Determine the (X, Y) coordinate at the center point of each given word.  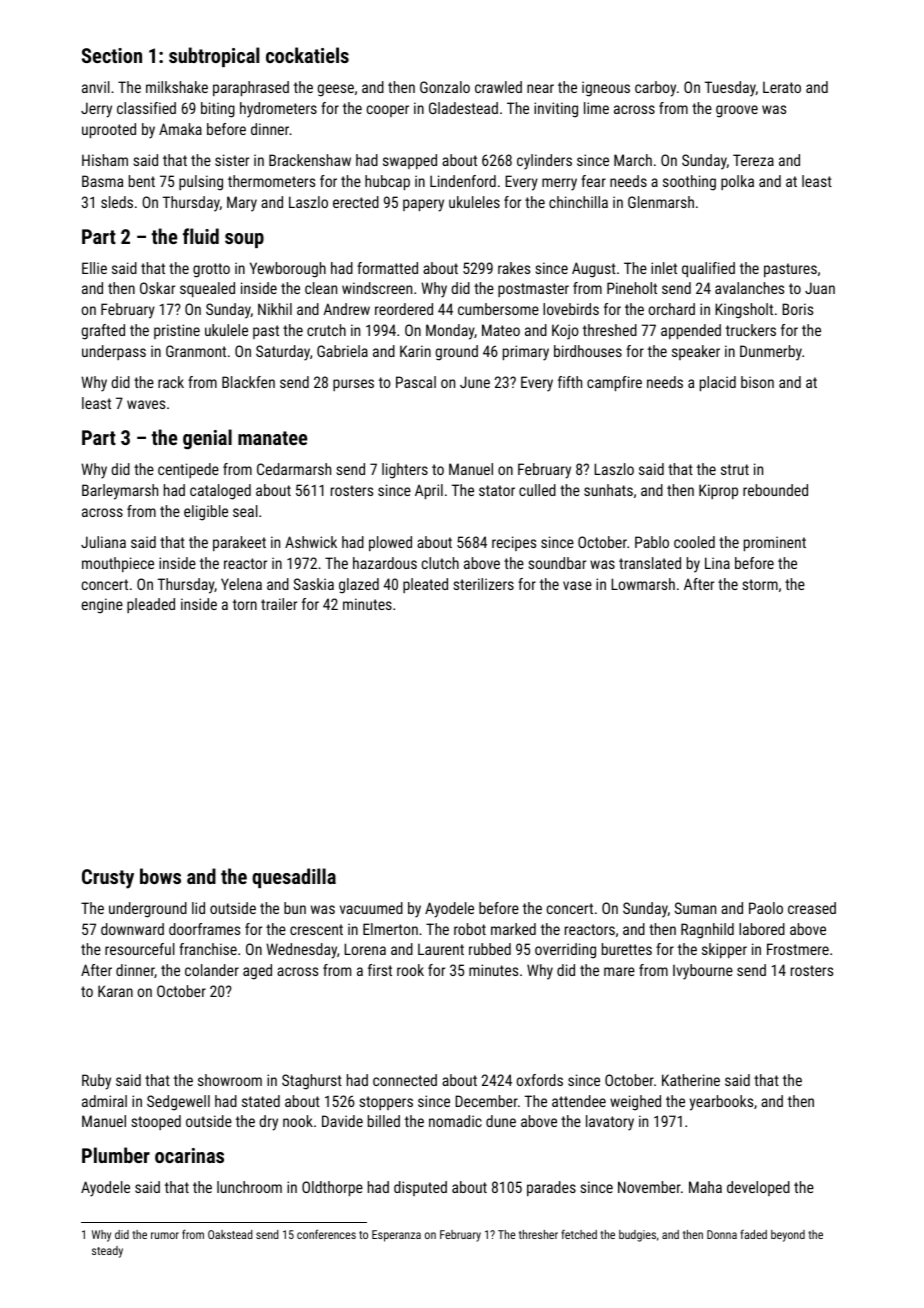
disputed (420, 1188)
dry (268, 1123)
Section (112, 55)
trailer (279, 604)
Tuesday (730, 89)
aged (257, 972)
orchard (672, 309)
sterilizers (484, 584)
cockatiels (307, 55)
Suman (695, 908)
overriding (565, 951)
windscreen (377, 288)
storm (760, 584)
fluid (201, 236)
